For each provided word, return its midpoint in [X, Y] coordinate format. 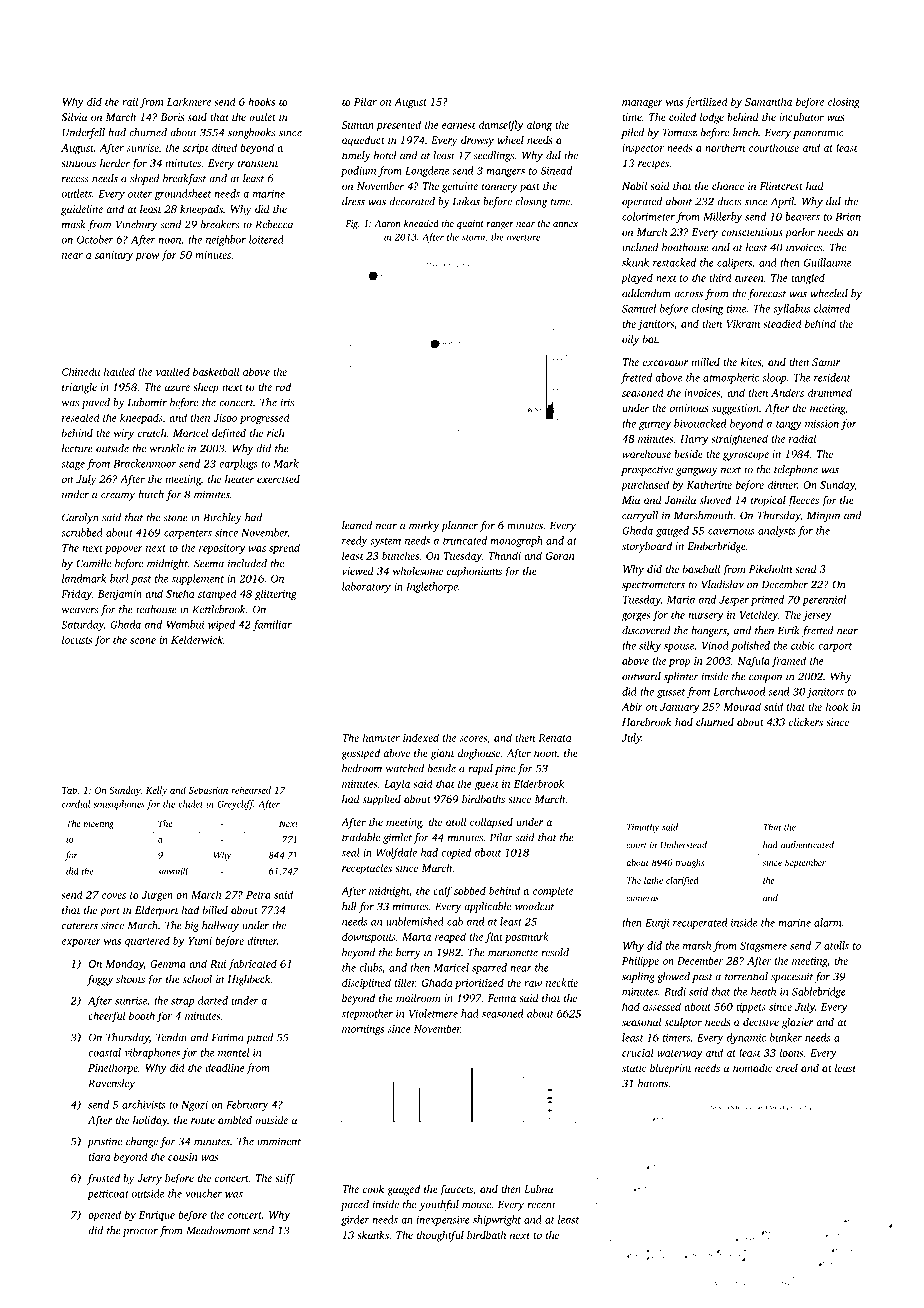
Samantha [768, 101]
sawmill [173, 871]
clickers [806, 721]
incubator [801, 117]
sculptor [683, 1023]
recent [541, 1205]
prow [148, 257]
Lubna [538, 1189]
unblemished [415, 921]
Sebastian [208, 790]
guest [486, 786]
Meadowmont [218, 1230]
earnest [459, 125]
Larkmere [189, 101]
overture [523, 238]
